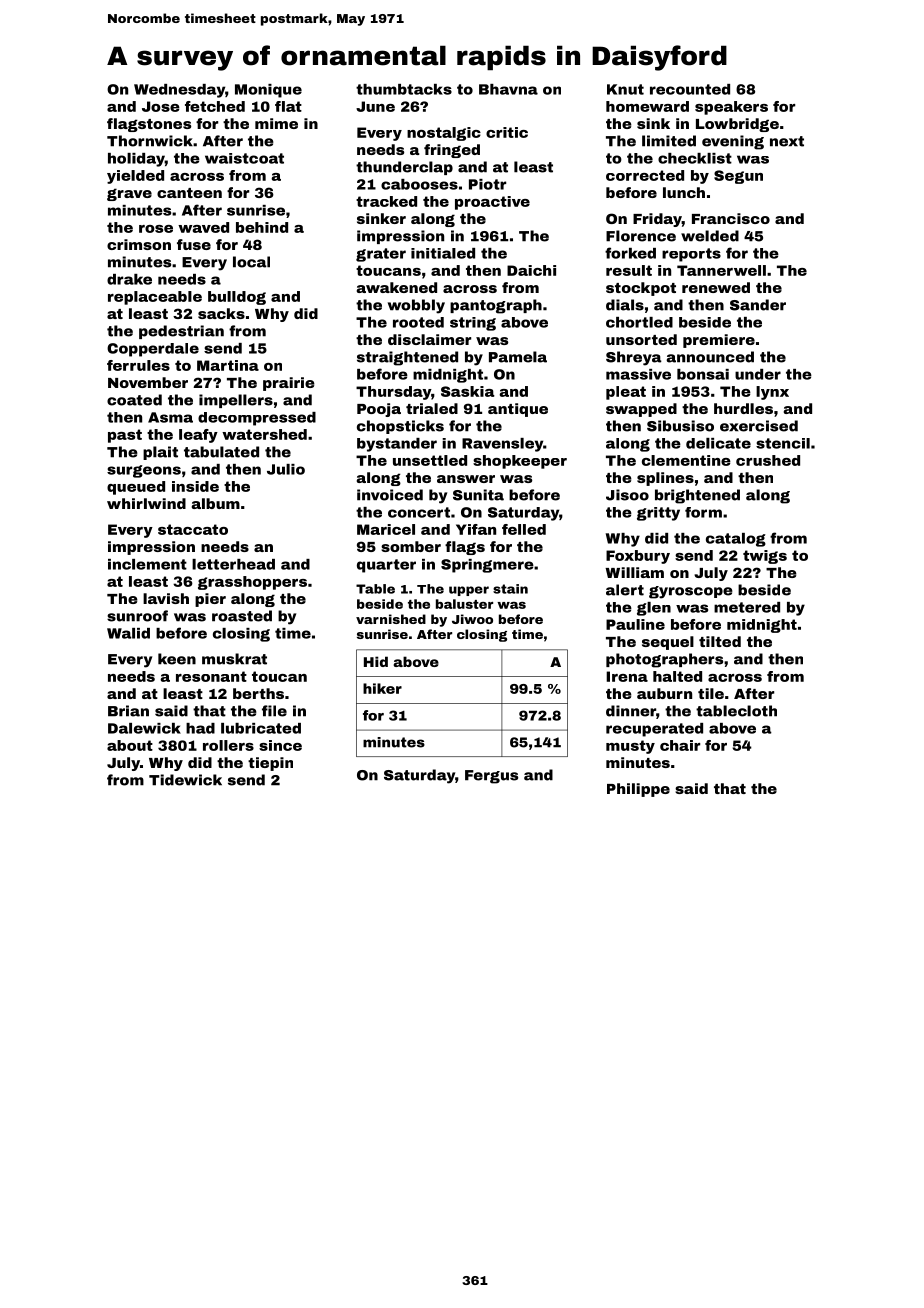 The image size is (924, 1308). Describe the element at coordinates (443, 253) in the page. I see `initialed` at that location.
